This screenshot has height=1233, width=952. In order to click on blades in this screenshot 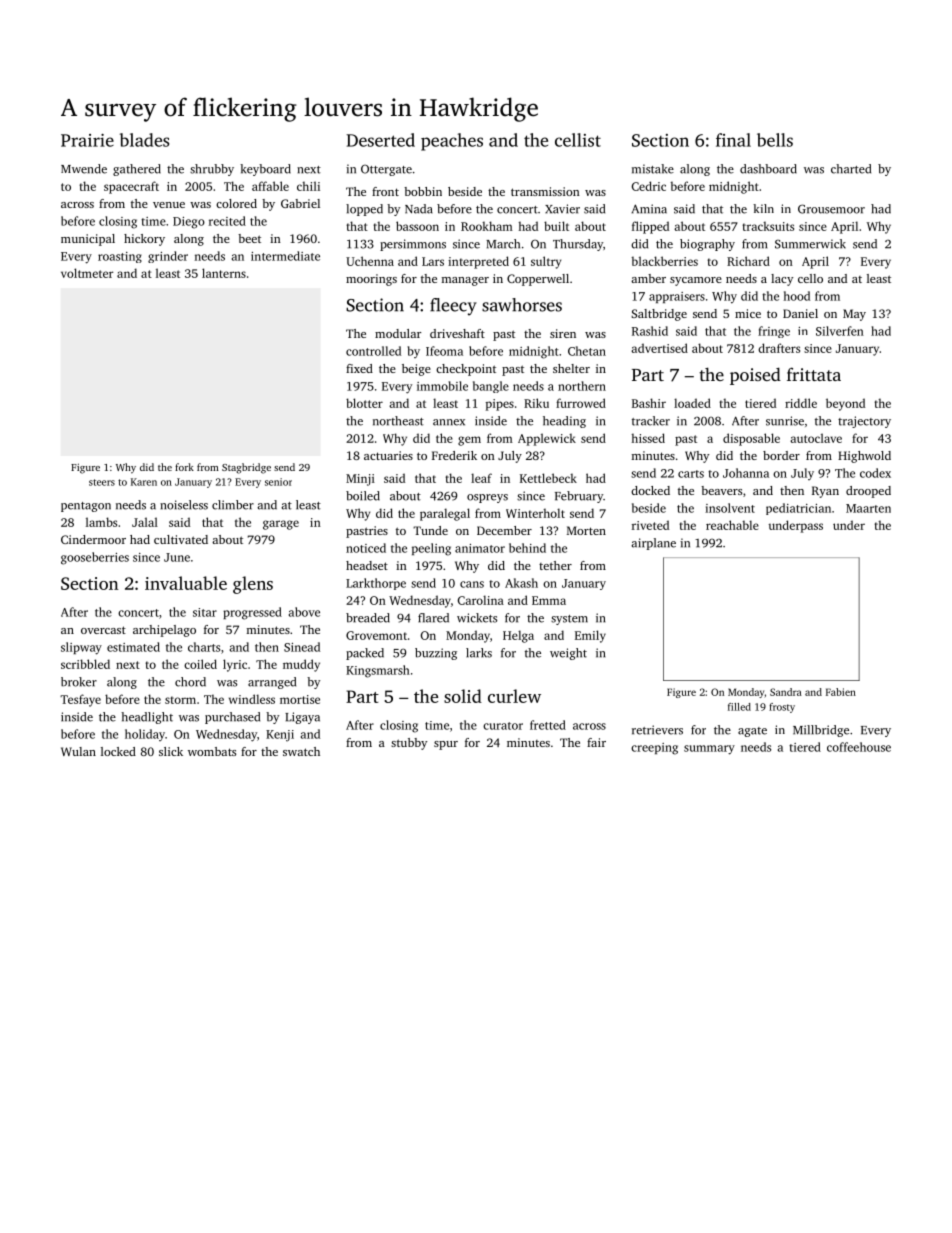, I will do `click(144, 140)`.
